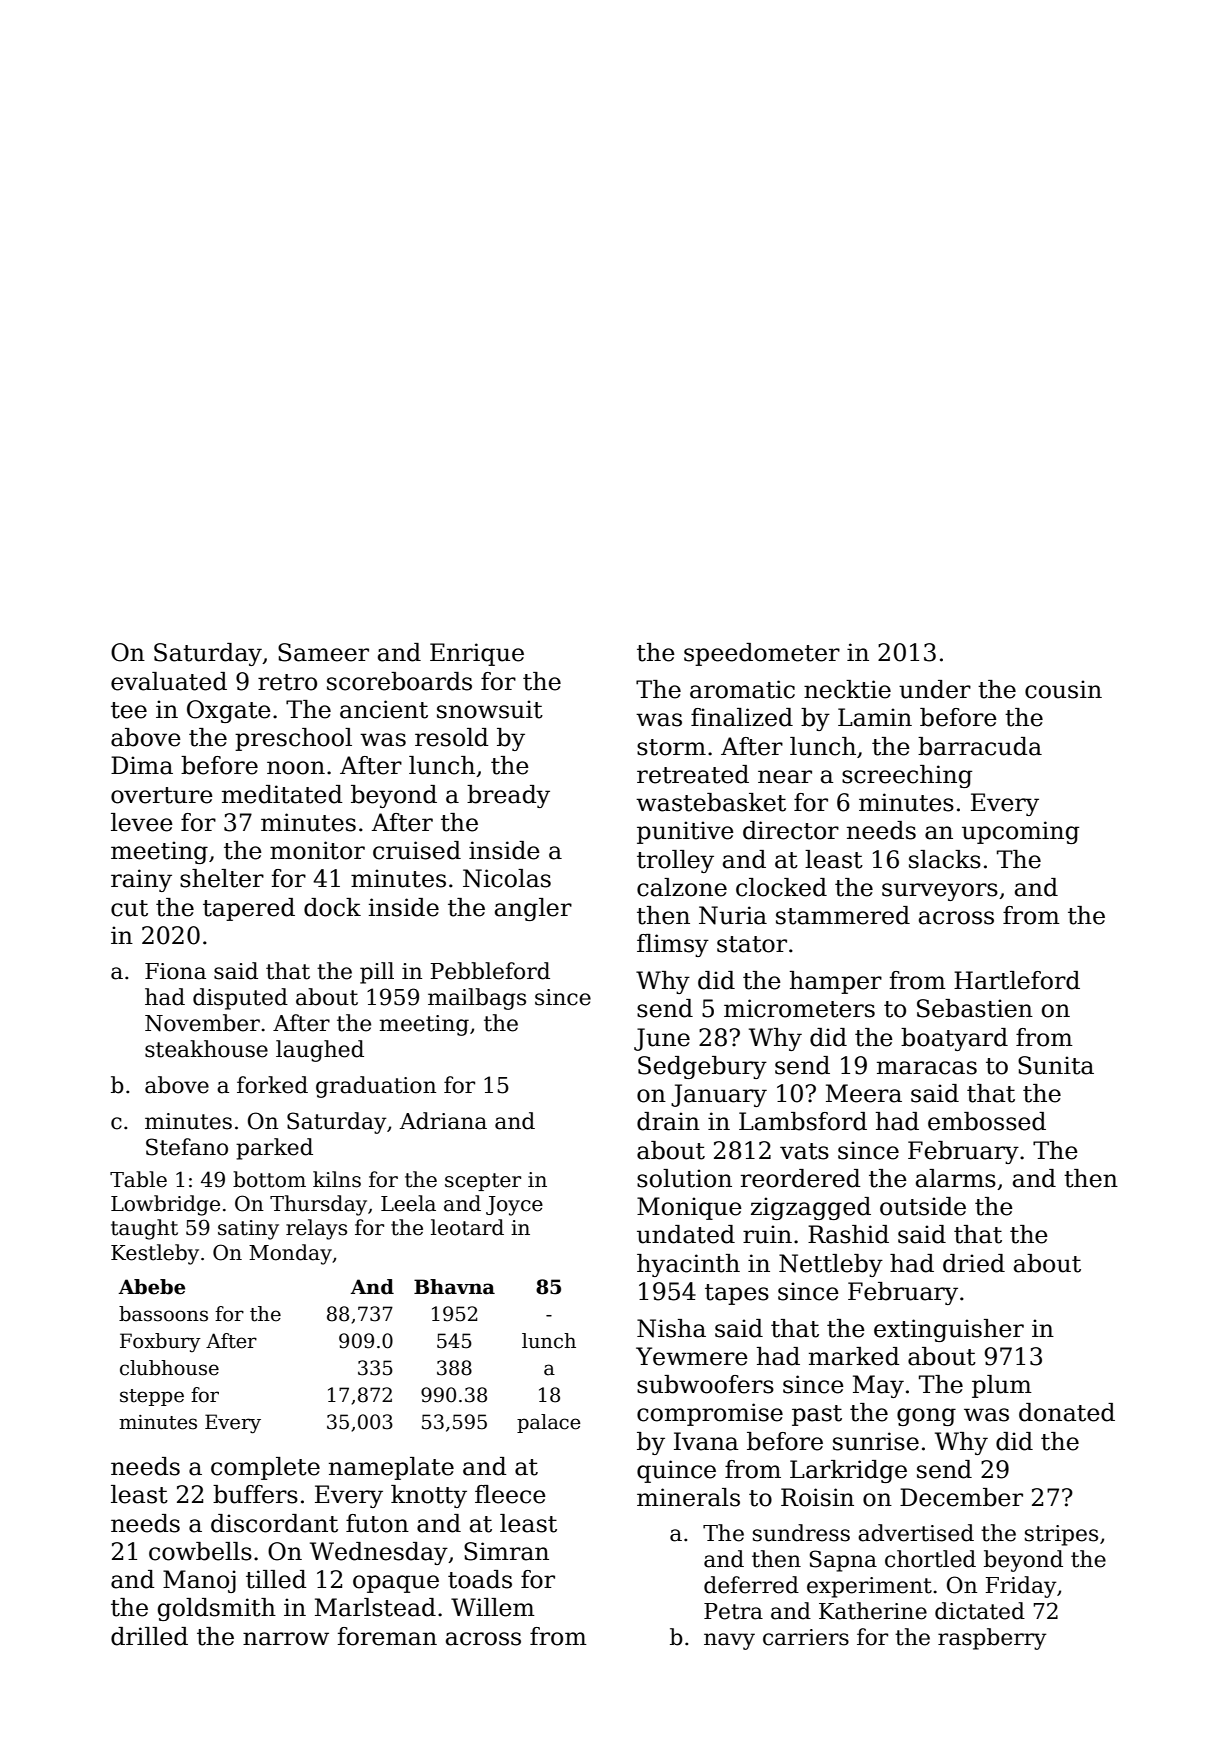  I want to click on pill, so click(377, 973).
